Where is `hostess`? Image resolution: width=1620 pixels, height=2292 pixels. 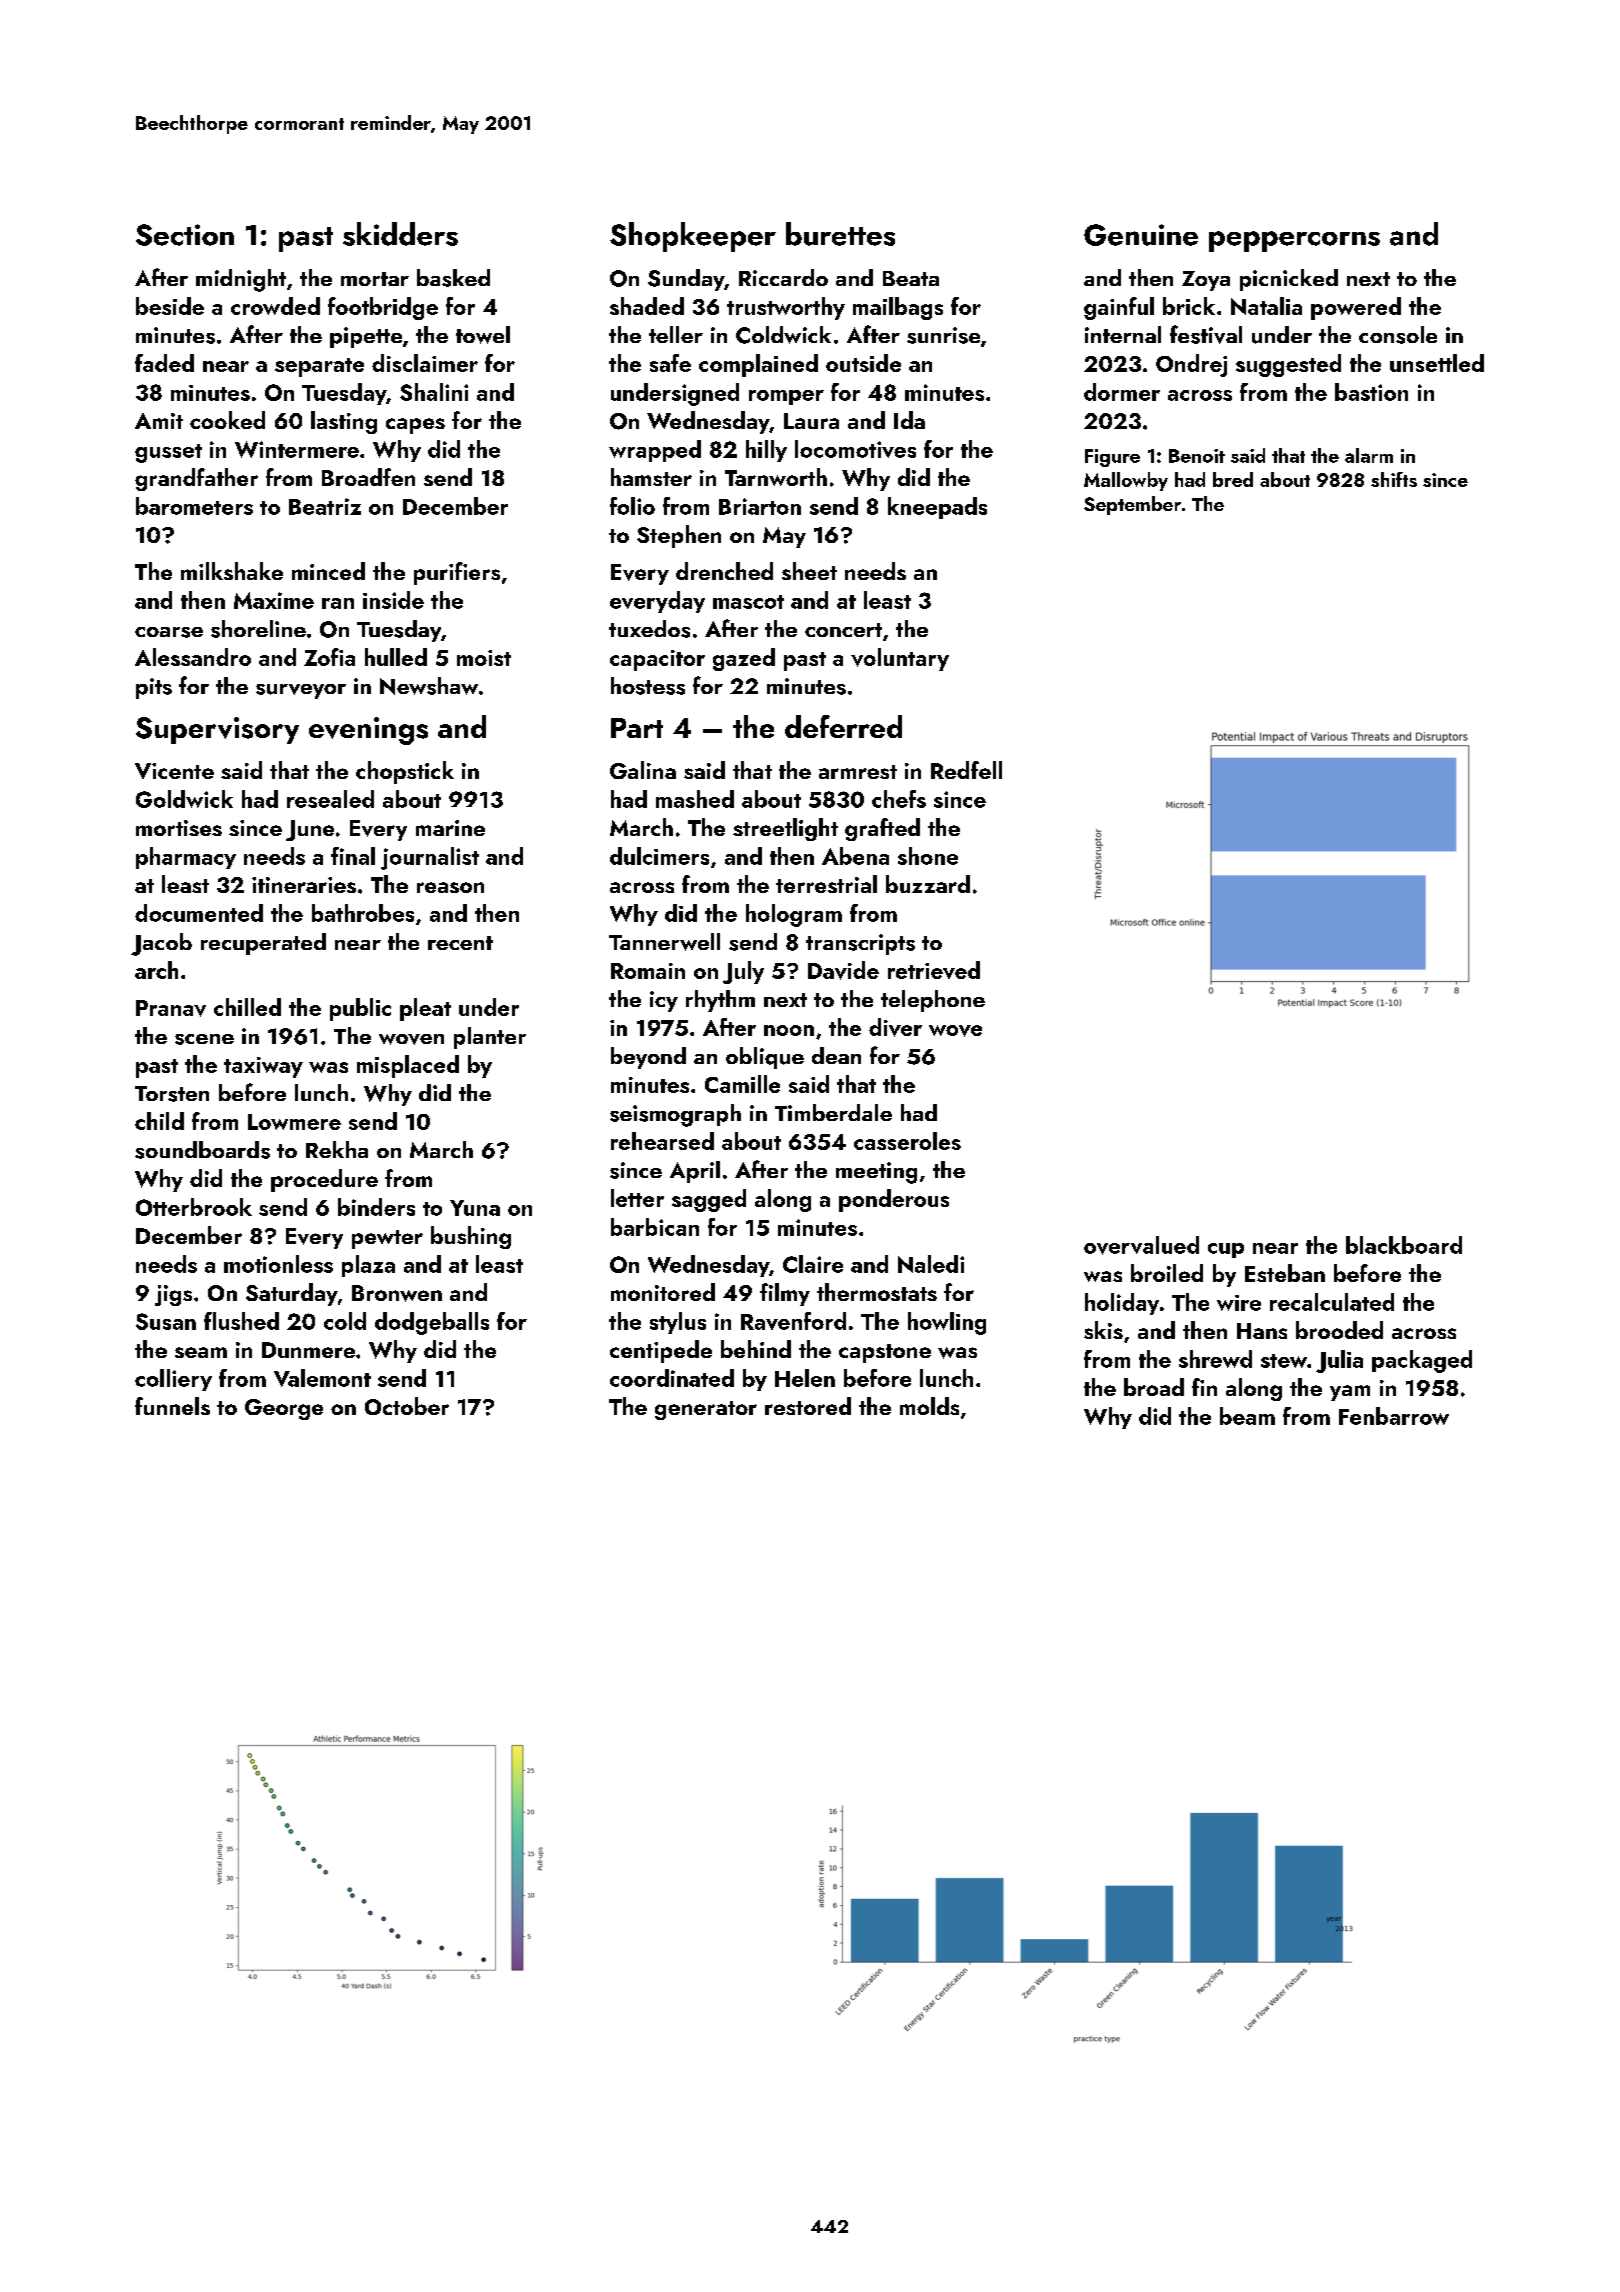
hostess is located at coordinates (648, 686).
